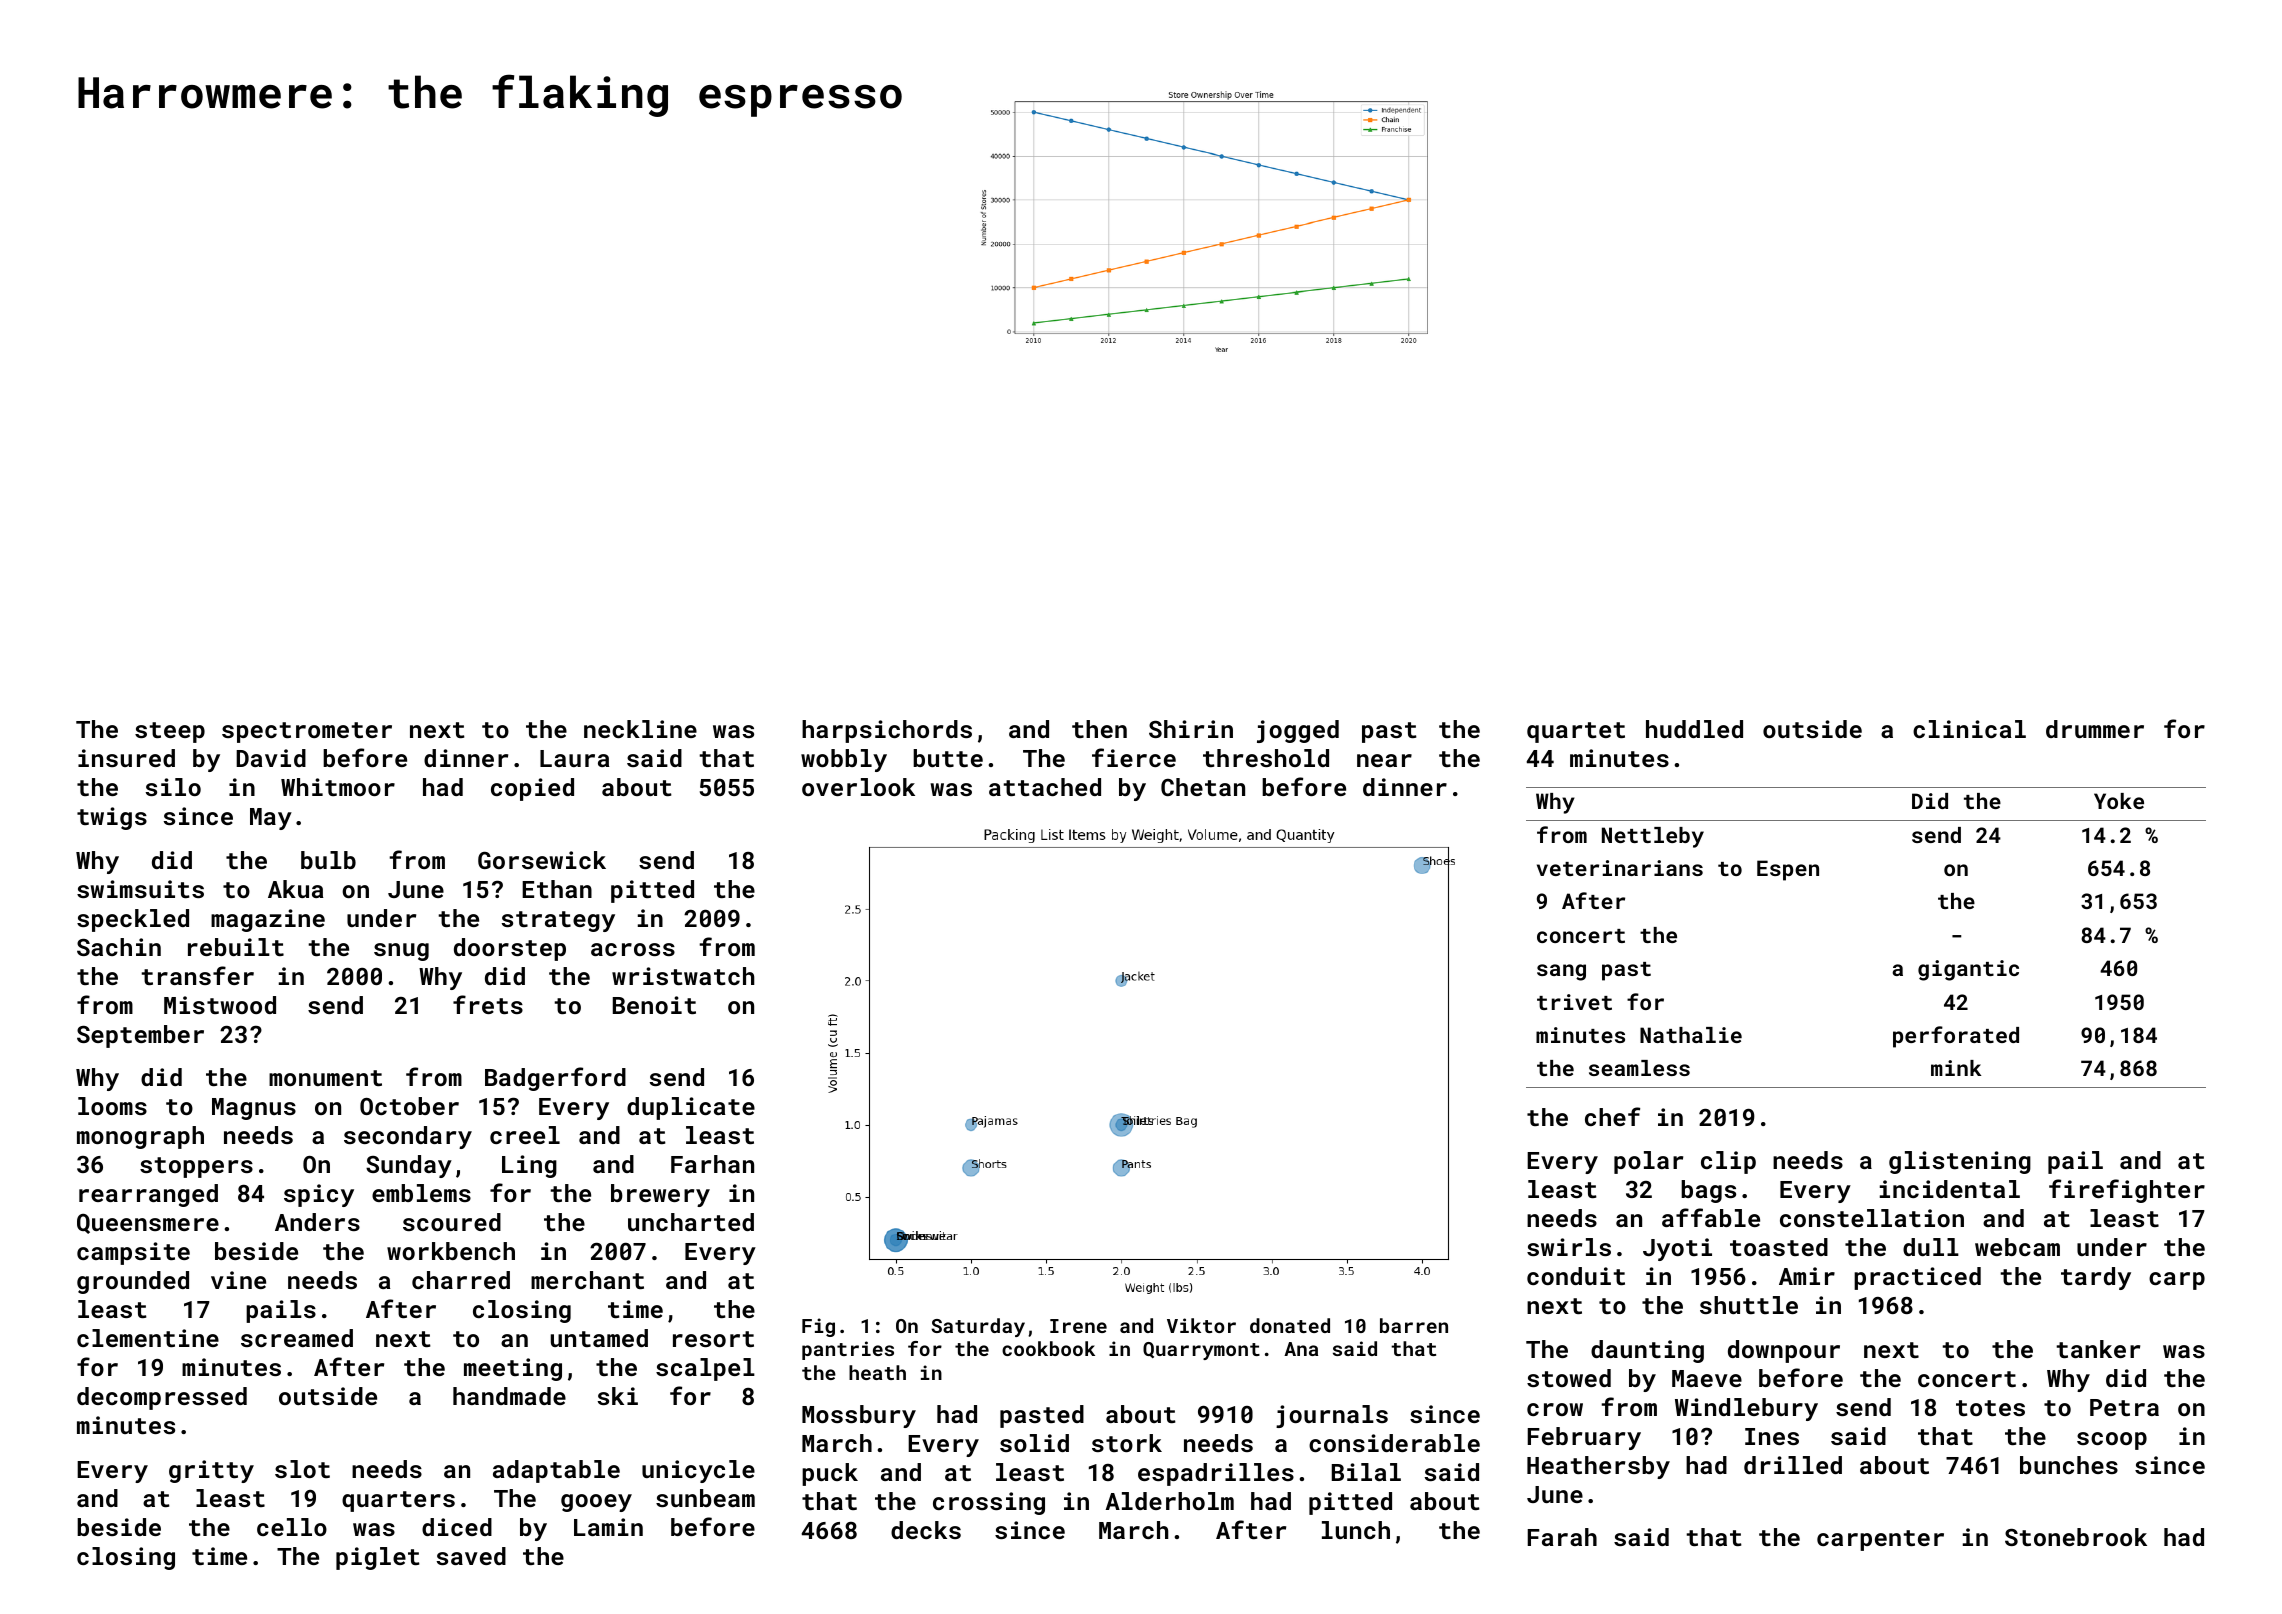 Image resolution: width=2282 pixels, height=1614 pixels. What do you see at coordinates (302, 1469) in the document?
I see `slot` at bounding box center [302, 1469].
